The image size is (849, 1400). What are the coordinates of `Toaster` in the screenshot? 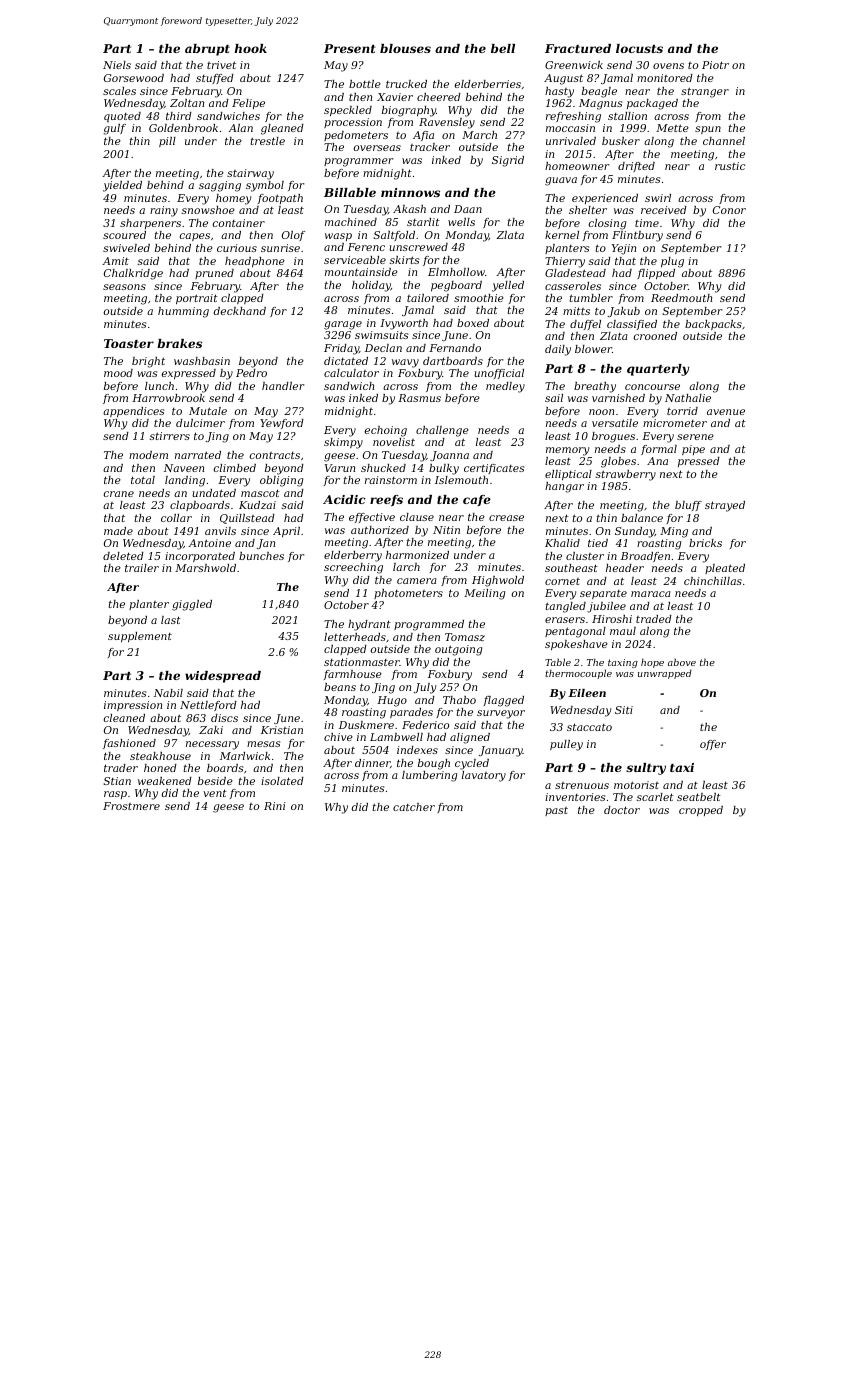 It's located at (129, 343).
